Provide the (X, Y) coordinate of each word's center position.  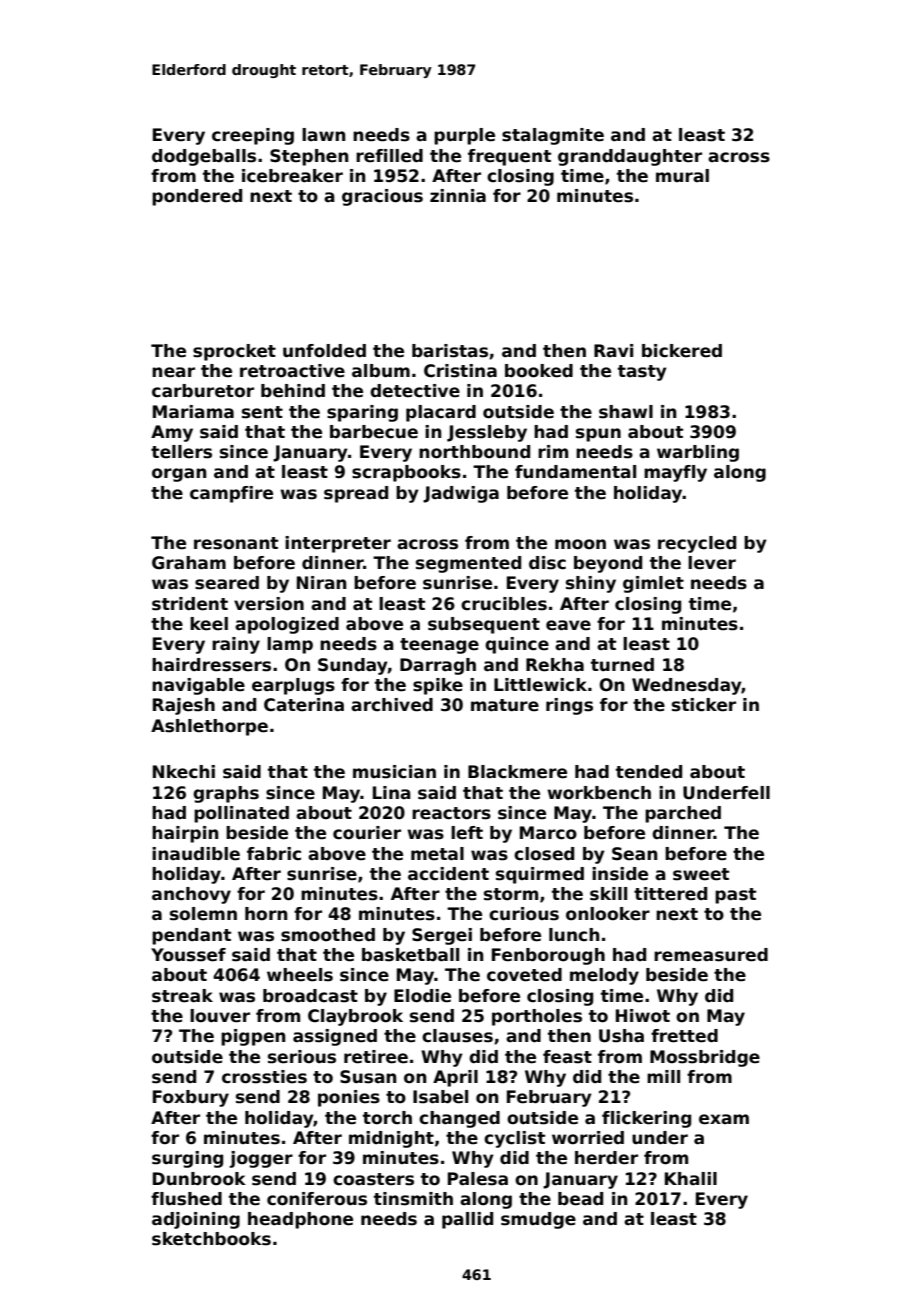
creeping (253, 136)
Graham (189, 563)
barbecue (374, 432)
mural (682, 175)
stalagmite (553, 136)
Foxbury (191, 1098)
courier (367, 833)
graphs (226, 794)
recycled (697, 544)
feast (567, 1057)
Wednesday (687, 686)
